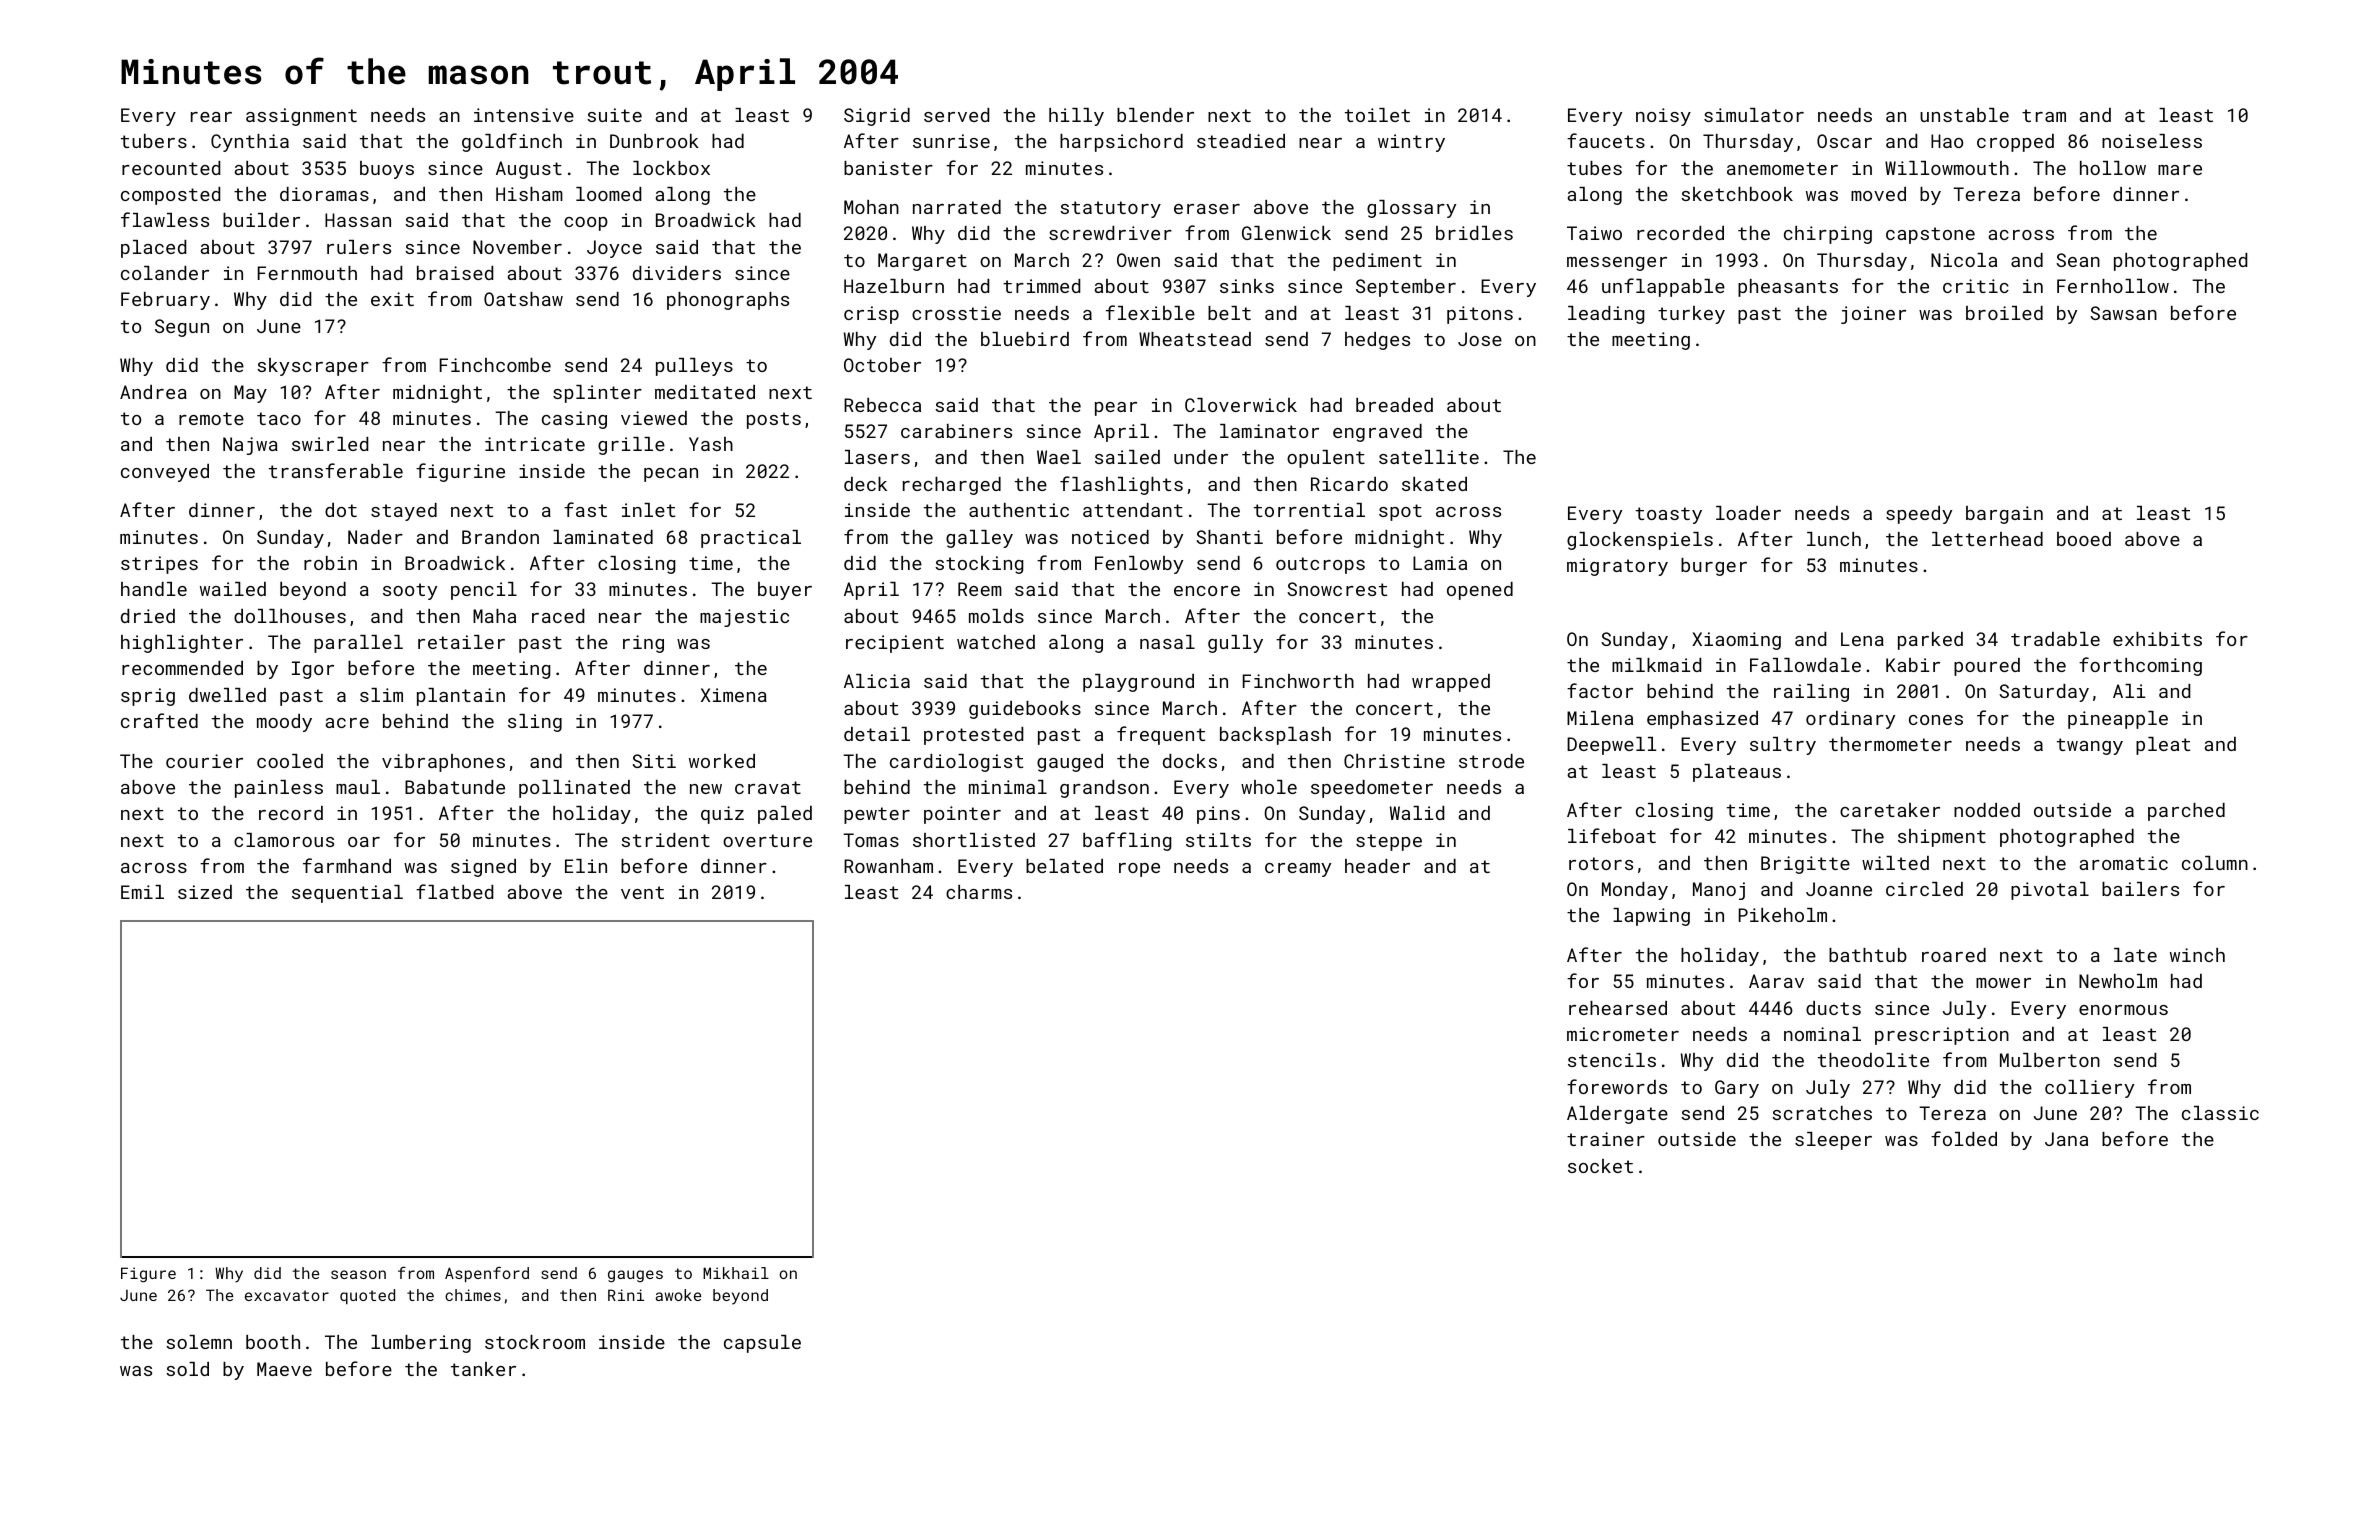 The width and height of the screenshot is (2380, 1540). Describe the element at coordinates (1919, 515) in the screenshot. I see `speedy` at that location.
